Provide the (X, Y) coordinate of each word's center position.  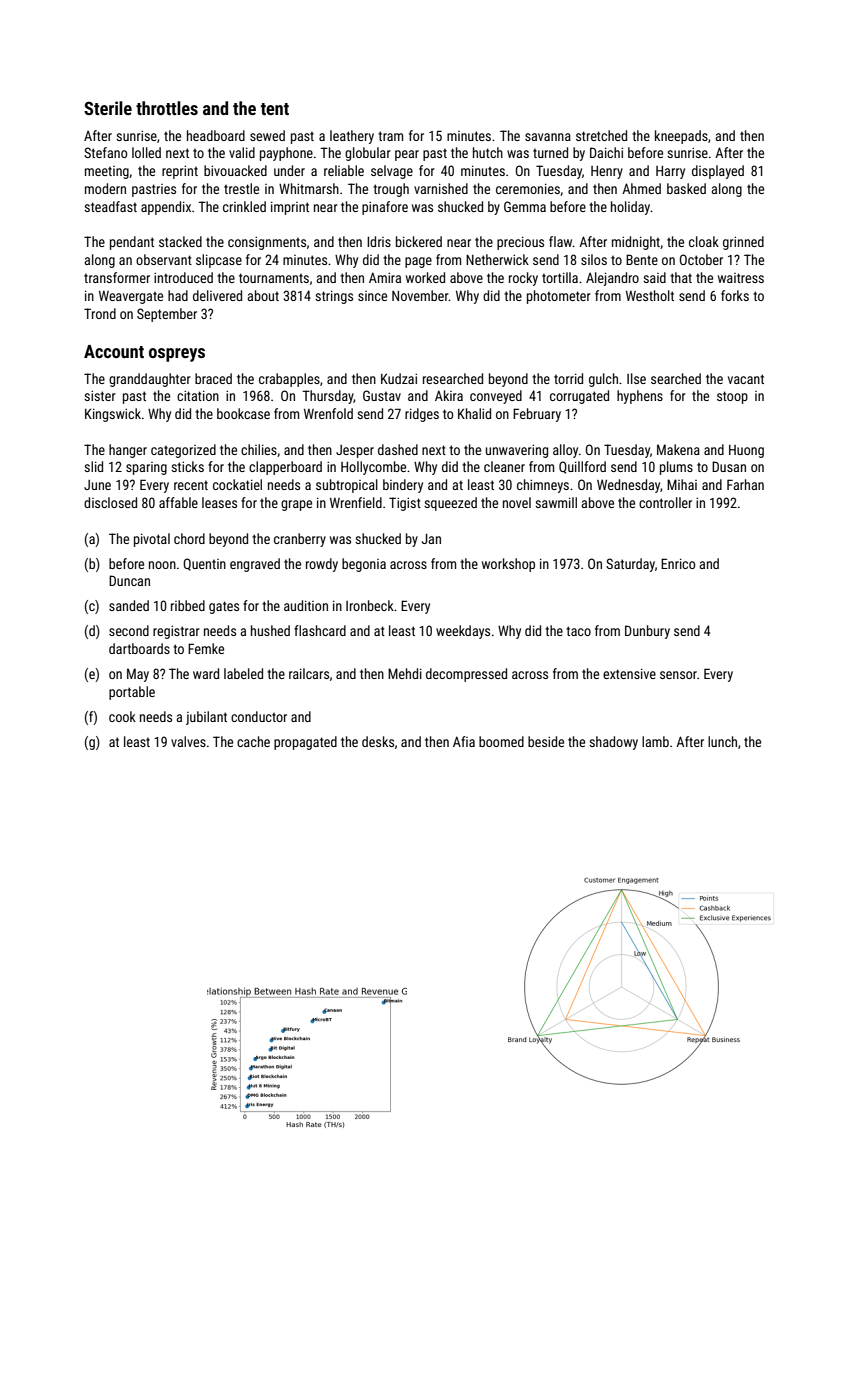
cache (253, 741)
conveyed (496, 397)
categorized (183, 451)
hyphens (640, 397)
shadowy (613, 743)
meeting (107, 172)
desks (378, 741)
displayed (718, 172)
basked (686, 188)
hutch (488, 152)
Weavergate (131, 297)
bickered (419, 241)
